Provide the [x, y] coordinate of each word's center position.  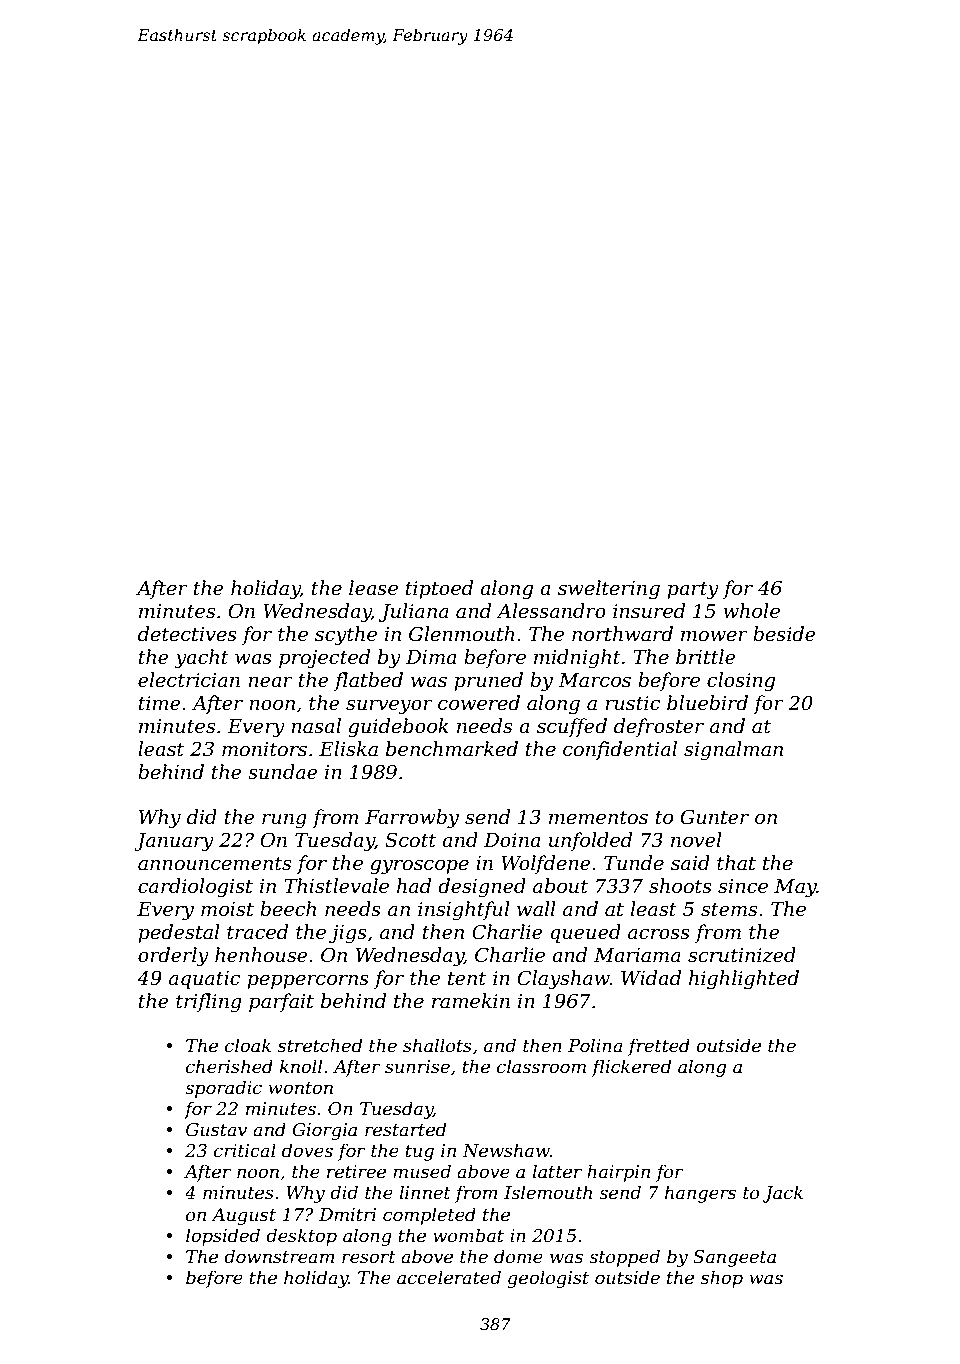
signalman [733, 751]
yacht [201, 659]
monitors [264, 749]
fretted [659, 1047]
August [243, 1216]
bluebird [707, 703]
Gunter [715, 817]
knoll [300, 1066]
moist [227, 909]
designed [482, 888]
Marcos [594, 680]
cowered [479, 703]
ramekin [471, 1001]
